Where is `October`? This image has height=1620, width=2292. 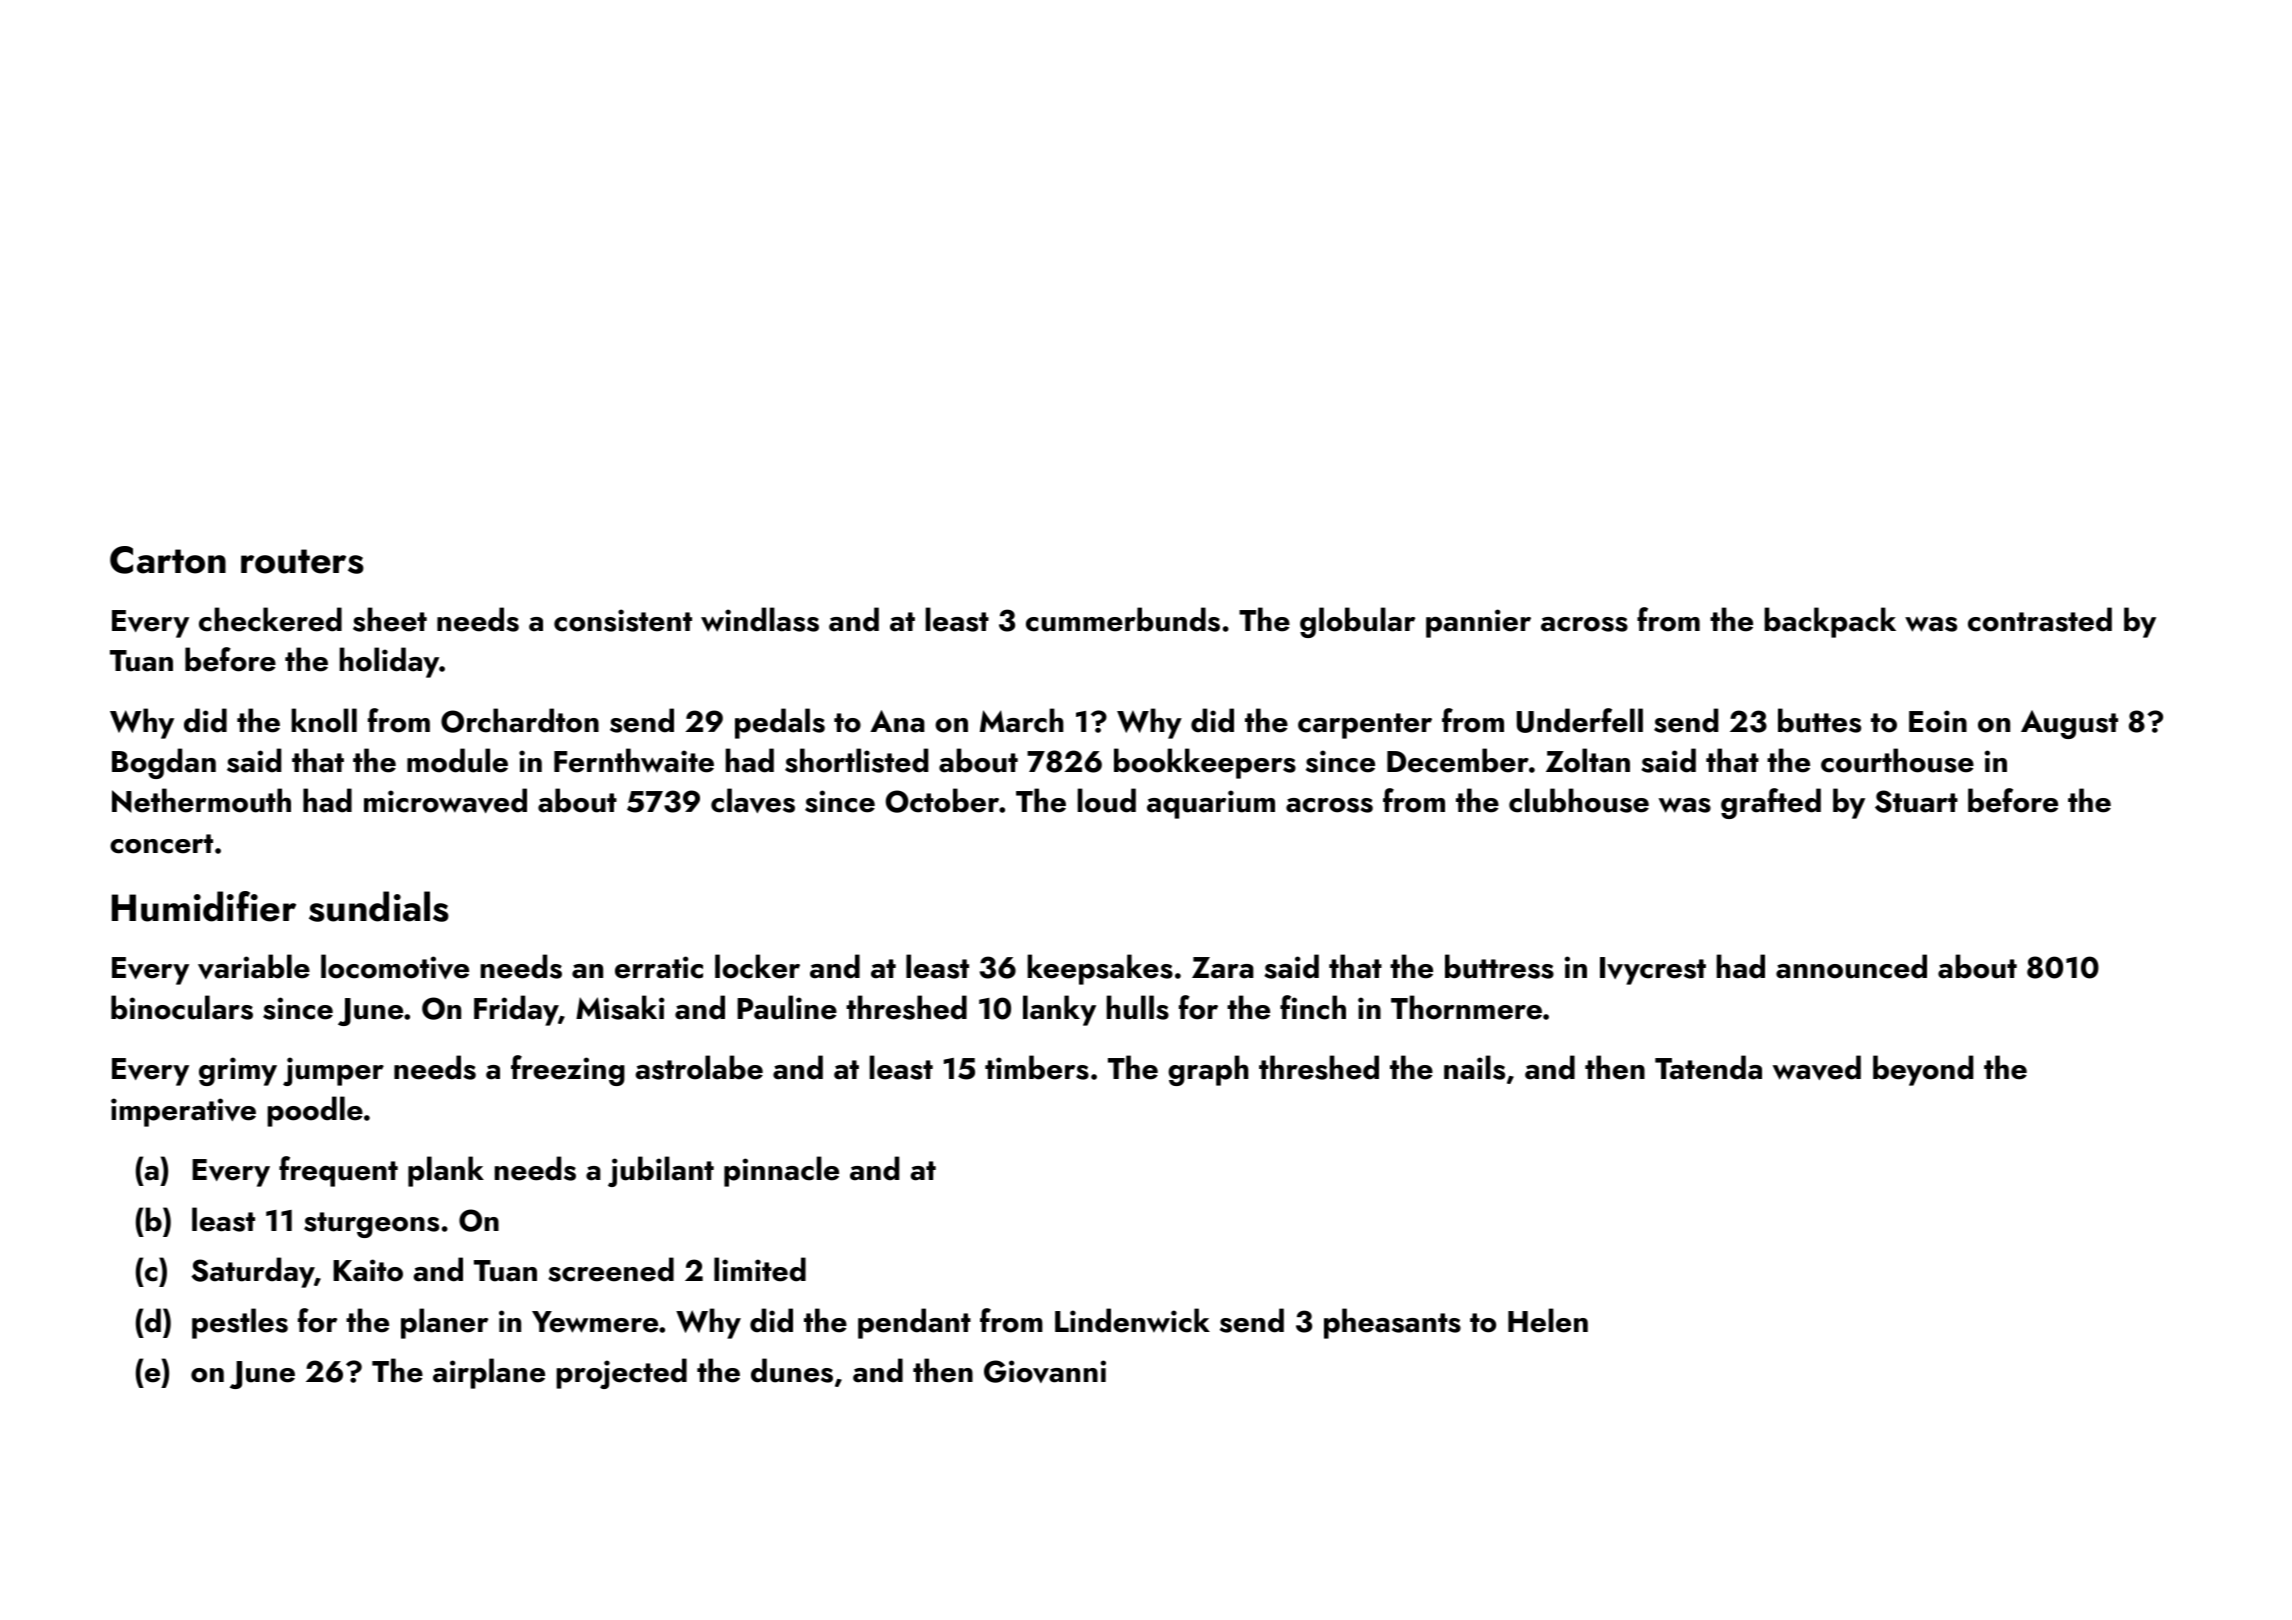
October is located at coordinates (942, 800).
